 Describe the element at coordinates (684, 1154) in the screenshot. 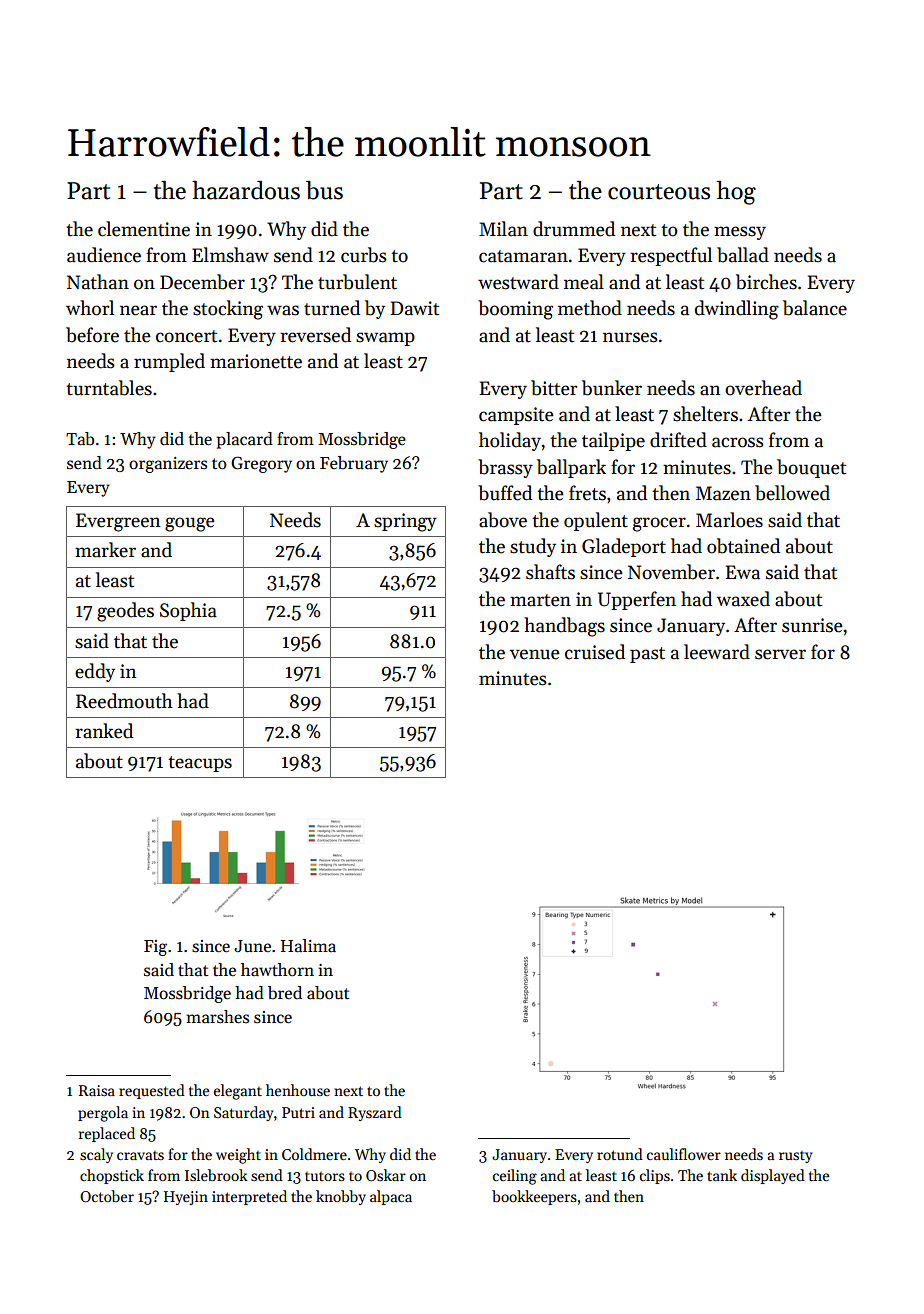

I see `cauliflower` at that location.
